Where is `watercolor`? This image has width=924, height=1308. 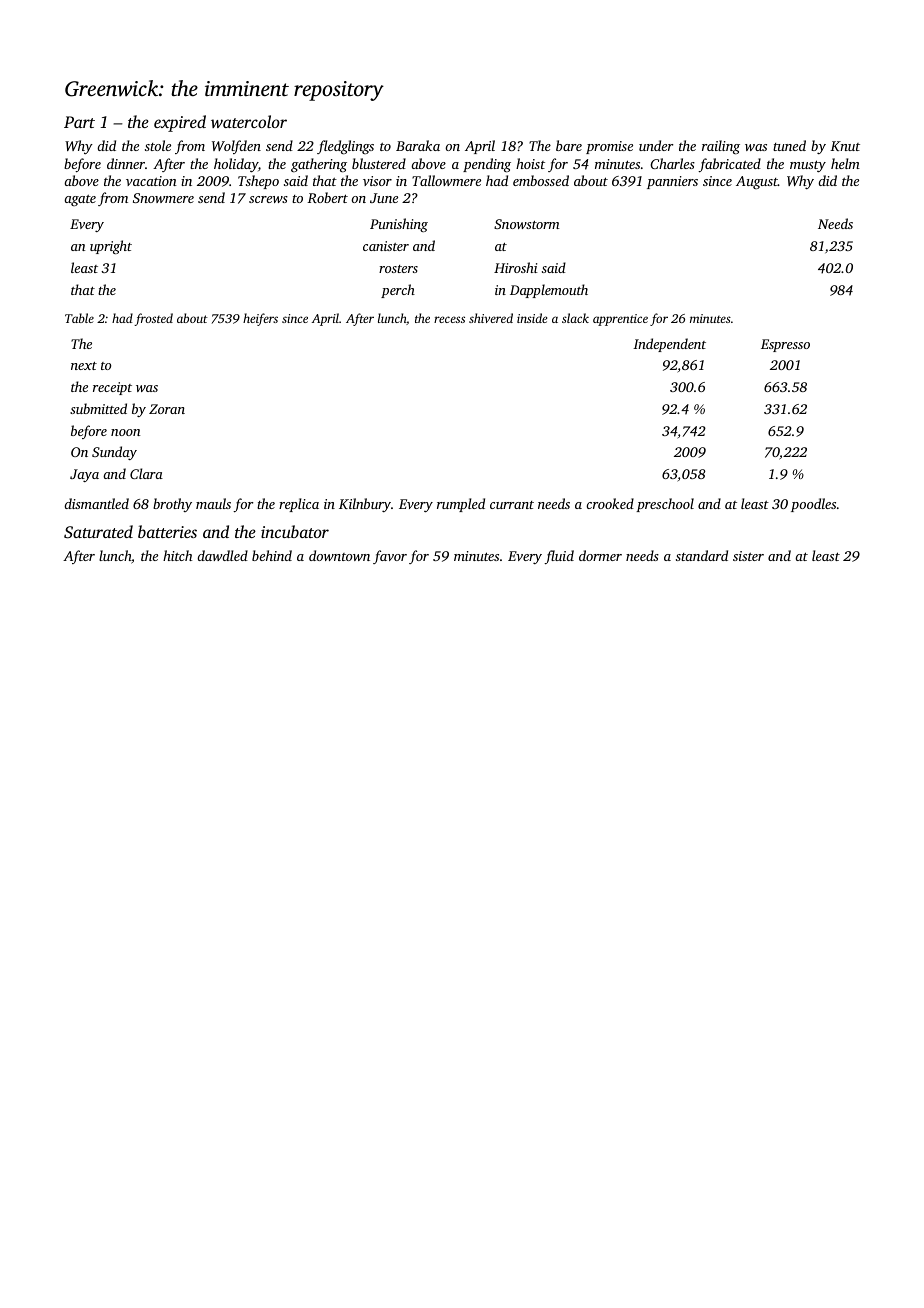 watercolor is located at coordinates (249, 121).
